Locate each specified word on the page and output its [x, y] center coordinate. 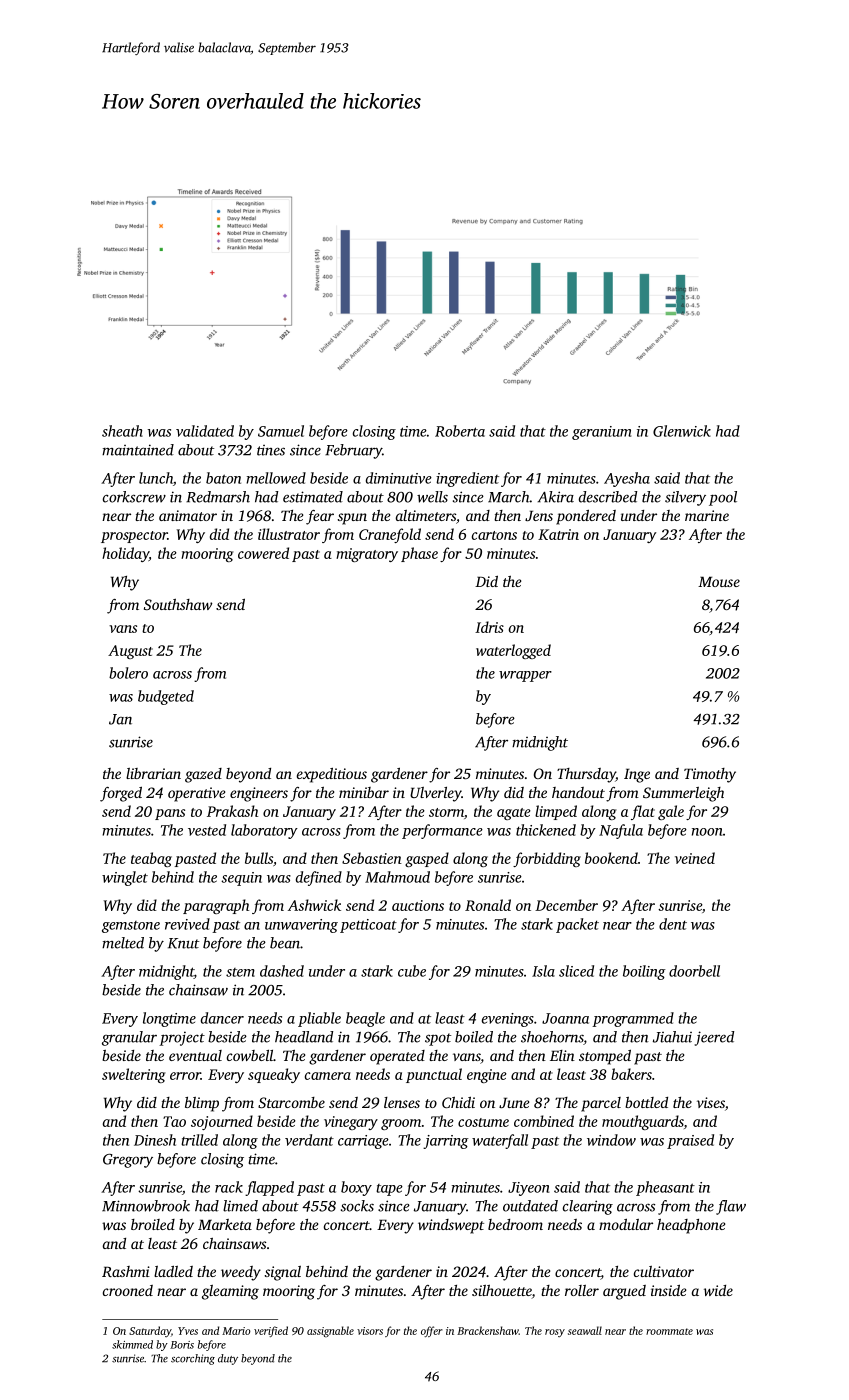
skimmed [132, 1344]
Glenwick [682, 431]
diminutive [399, 478]
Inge [637, 775]
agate [514, 814]
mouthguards [643, 1122]
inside [668, 1290]
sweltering [134, 1075]
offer [432, 1331]
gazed [203, 775]
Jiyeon [529, 1189]
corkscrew [134, 497]
